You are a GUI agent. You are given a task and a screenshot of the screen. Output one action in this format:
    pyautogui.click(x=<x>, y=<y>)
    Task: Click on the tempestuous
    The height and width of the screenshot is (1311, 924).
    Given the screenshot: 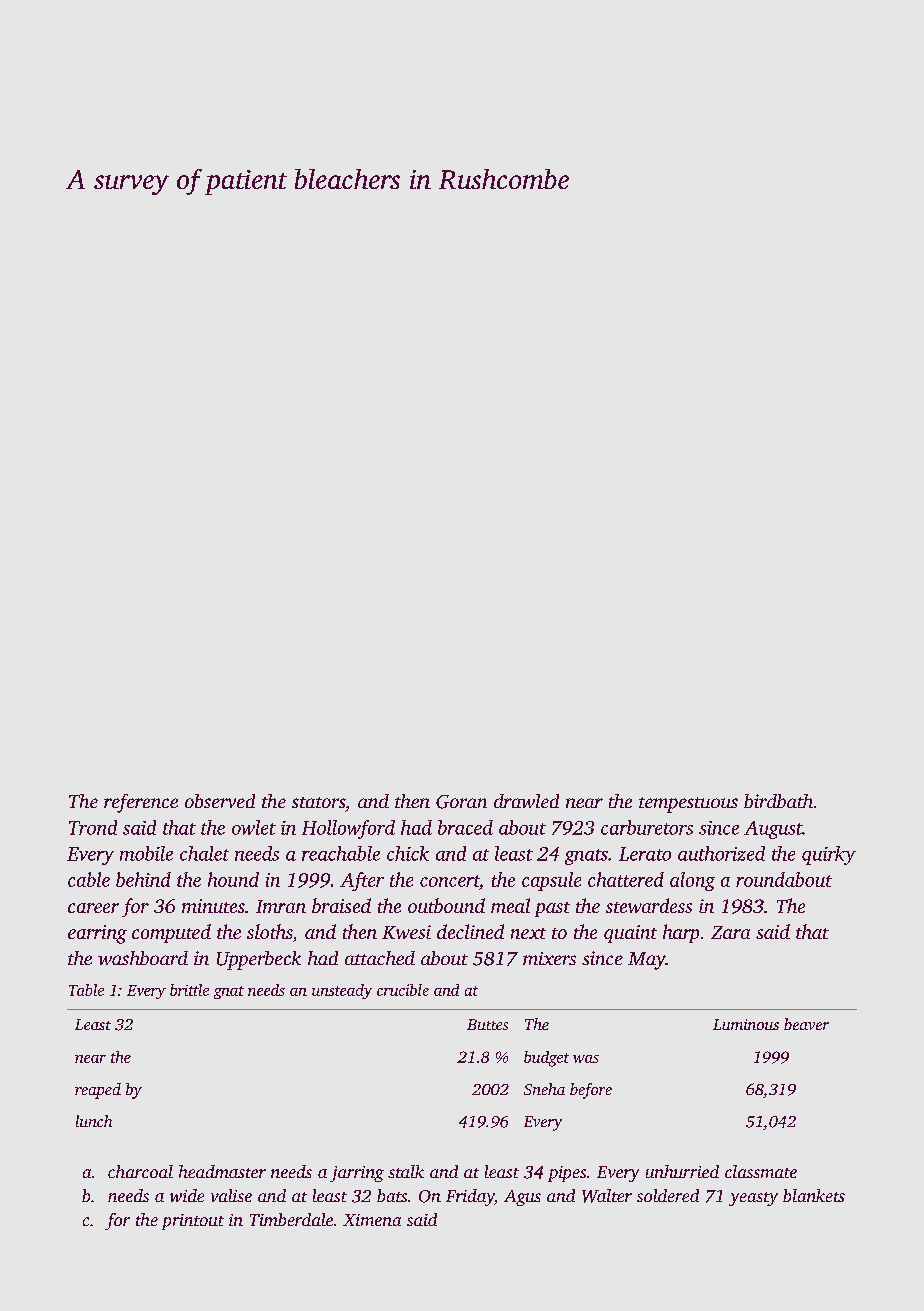 What is the action you would take?
    pyautogui.click(x=688, y=805)
